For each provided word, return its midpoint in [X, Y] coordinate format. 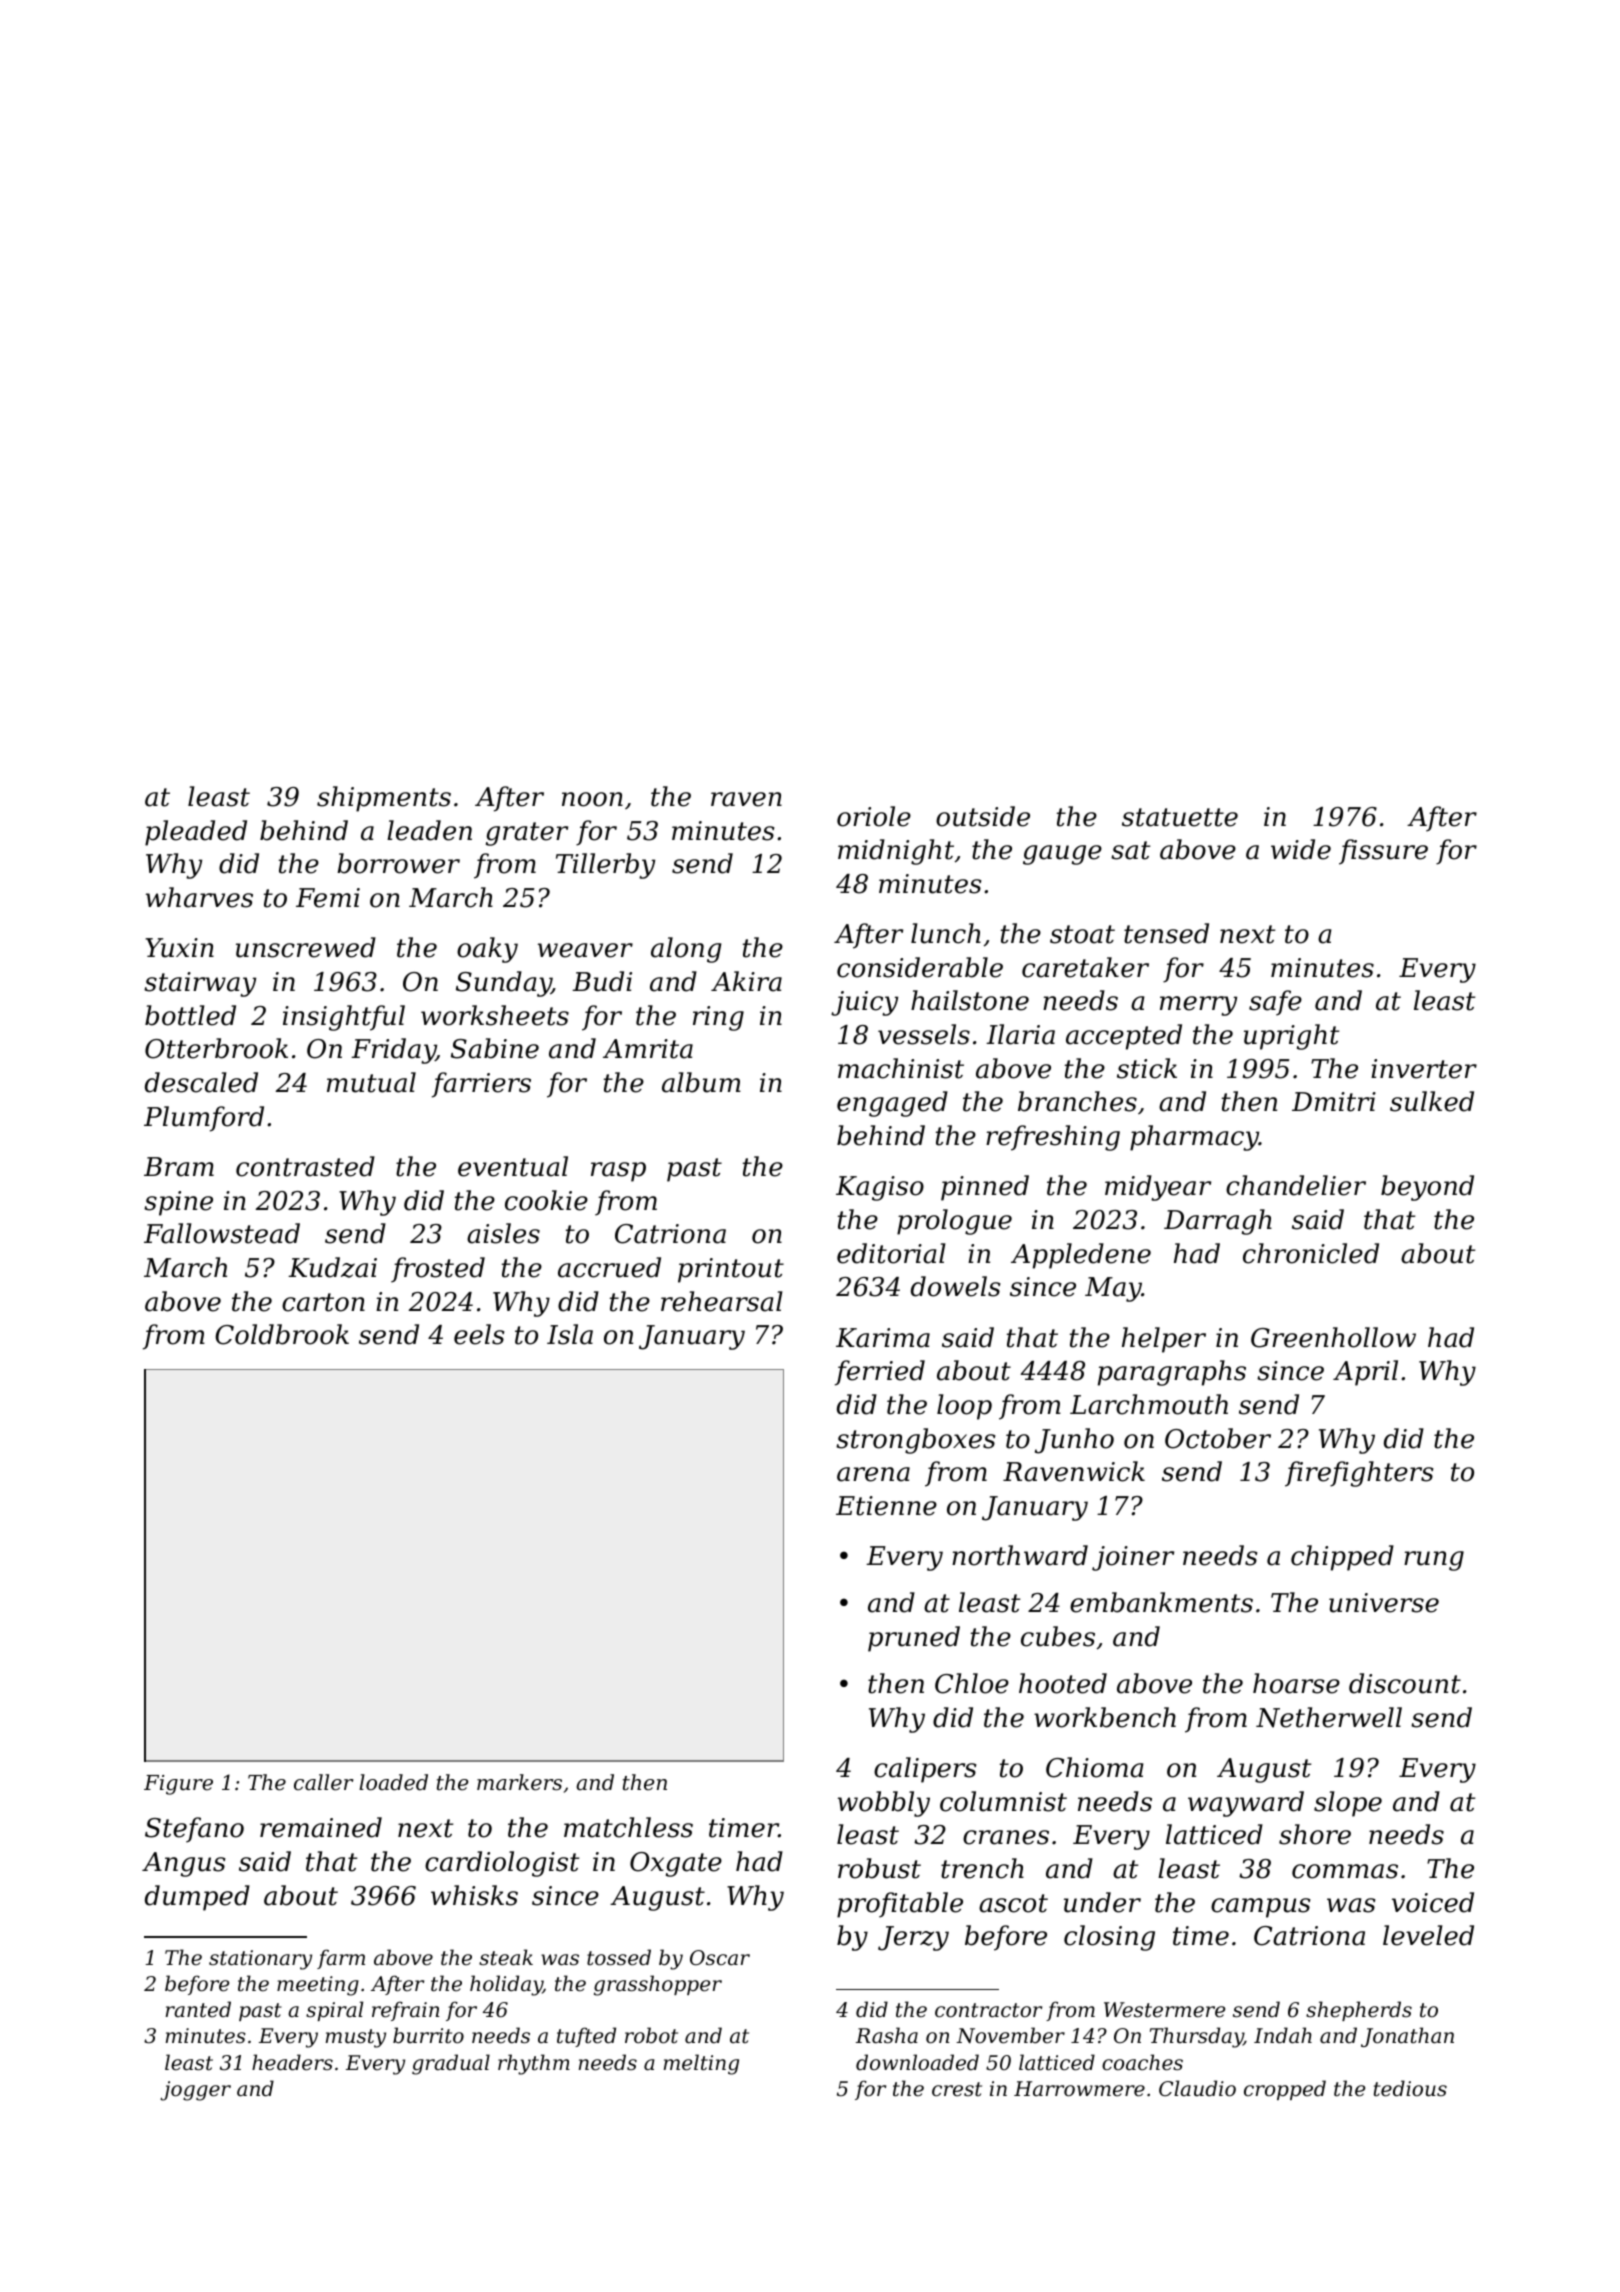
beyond [1427, 1188]
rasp [618, 1172]
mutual [371, 1082]
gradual [451, 2064]
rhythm [534, 2064]
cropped [1285, 2090]
